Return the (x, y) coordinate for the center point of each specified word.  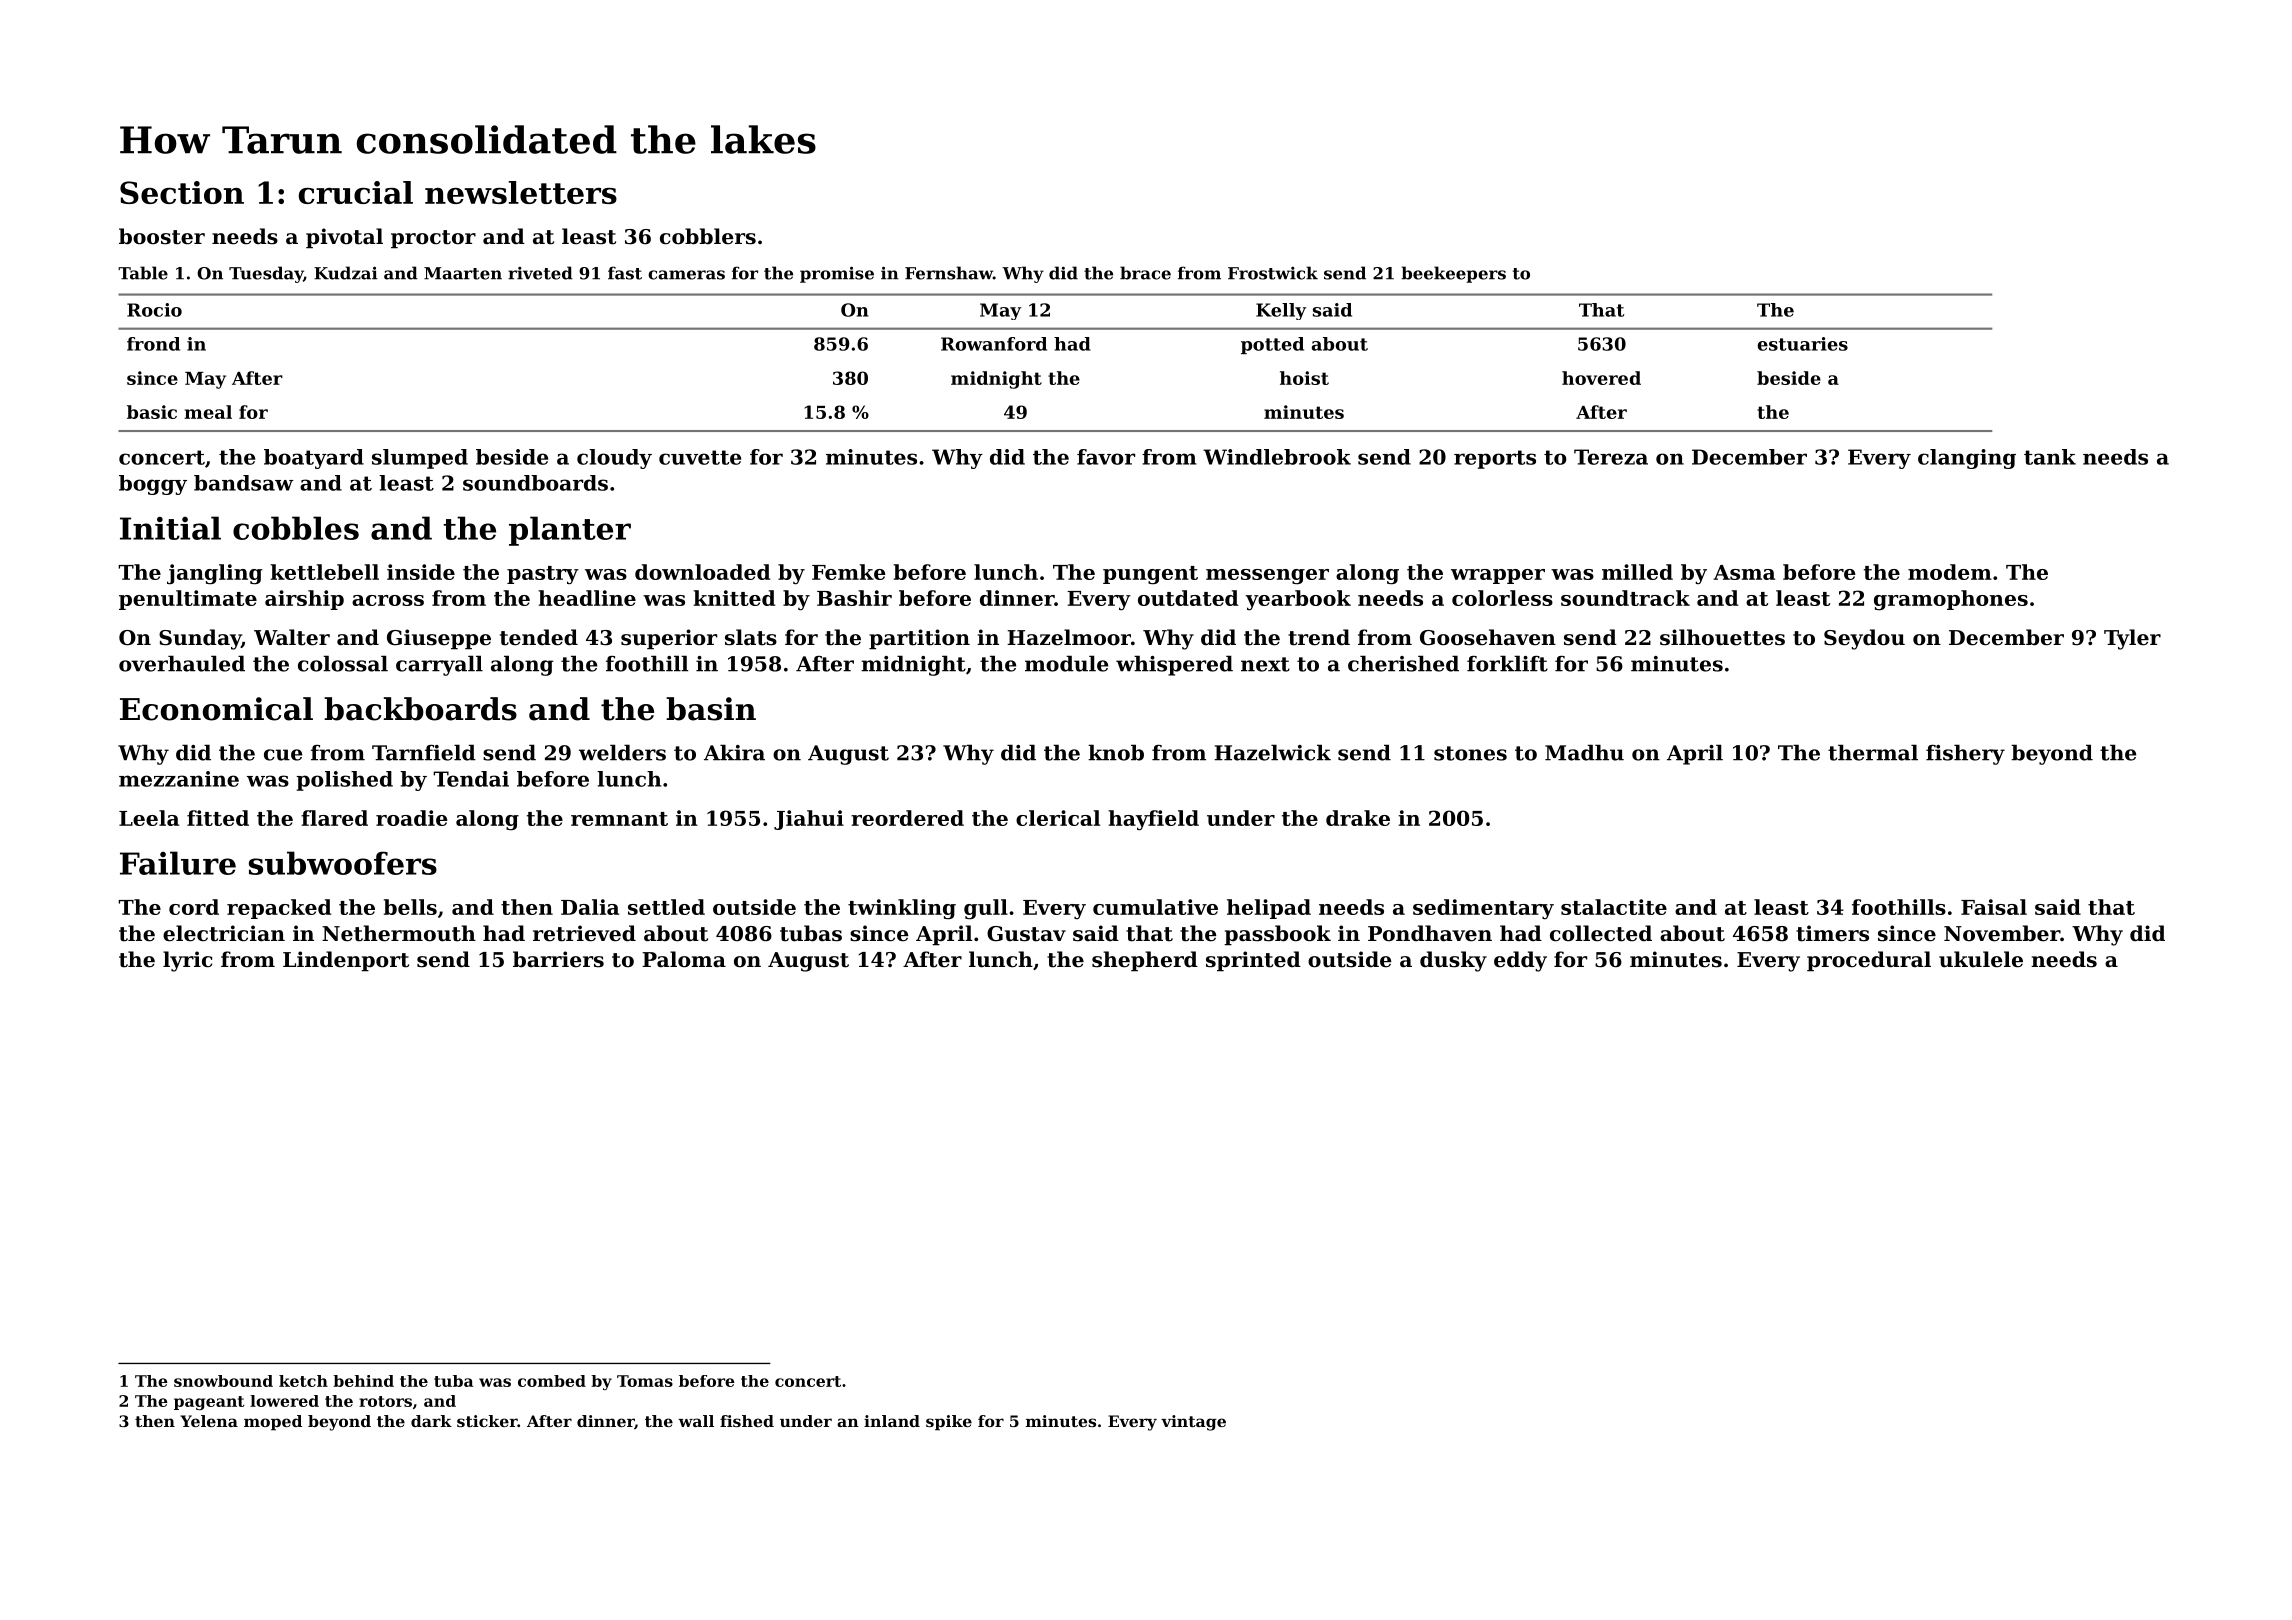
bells (410, 907)
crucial (356, 192)
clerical (1058, 818)
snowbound (223, 1381)
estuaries (1803, 344)
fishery (1965, 754)
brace (1145, 273)
